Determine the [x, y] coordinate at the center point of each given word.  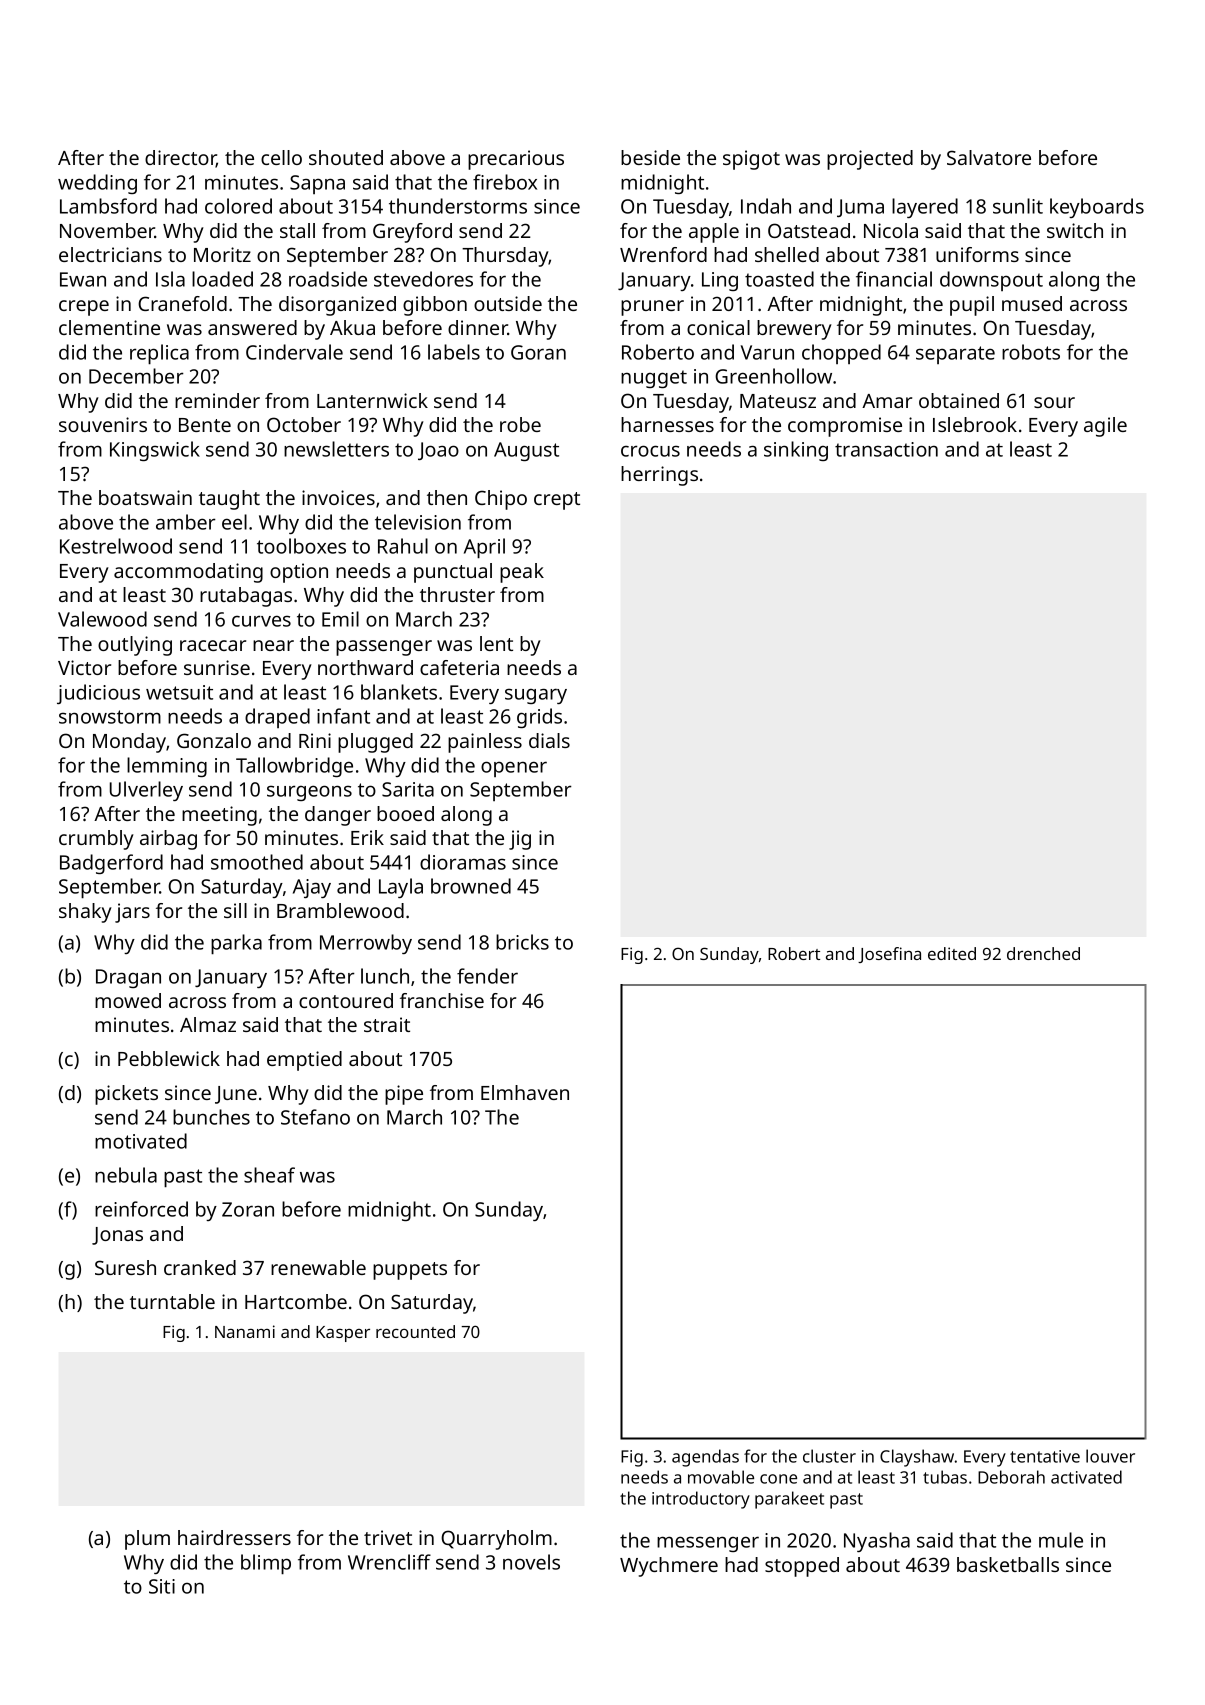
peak [522, 573]
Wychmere [669, 1567]
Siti [162, 1586]
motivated [141, 1141]
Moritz [222, 254]
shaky [85, 913]
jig [520, 840]
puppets [410, 1271]
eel [234, 522]
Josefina [889, 955]
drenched [1043, 953]
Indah [766, 206]
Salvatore [989, 157]
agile [1105, 427]
